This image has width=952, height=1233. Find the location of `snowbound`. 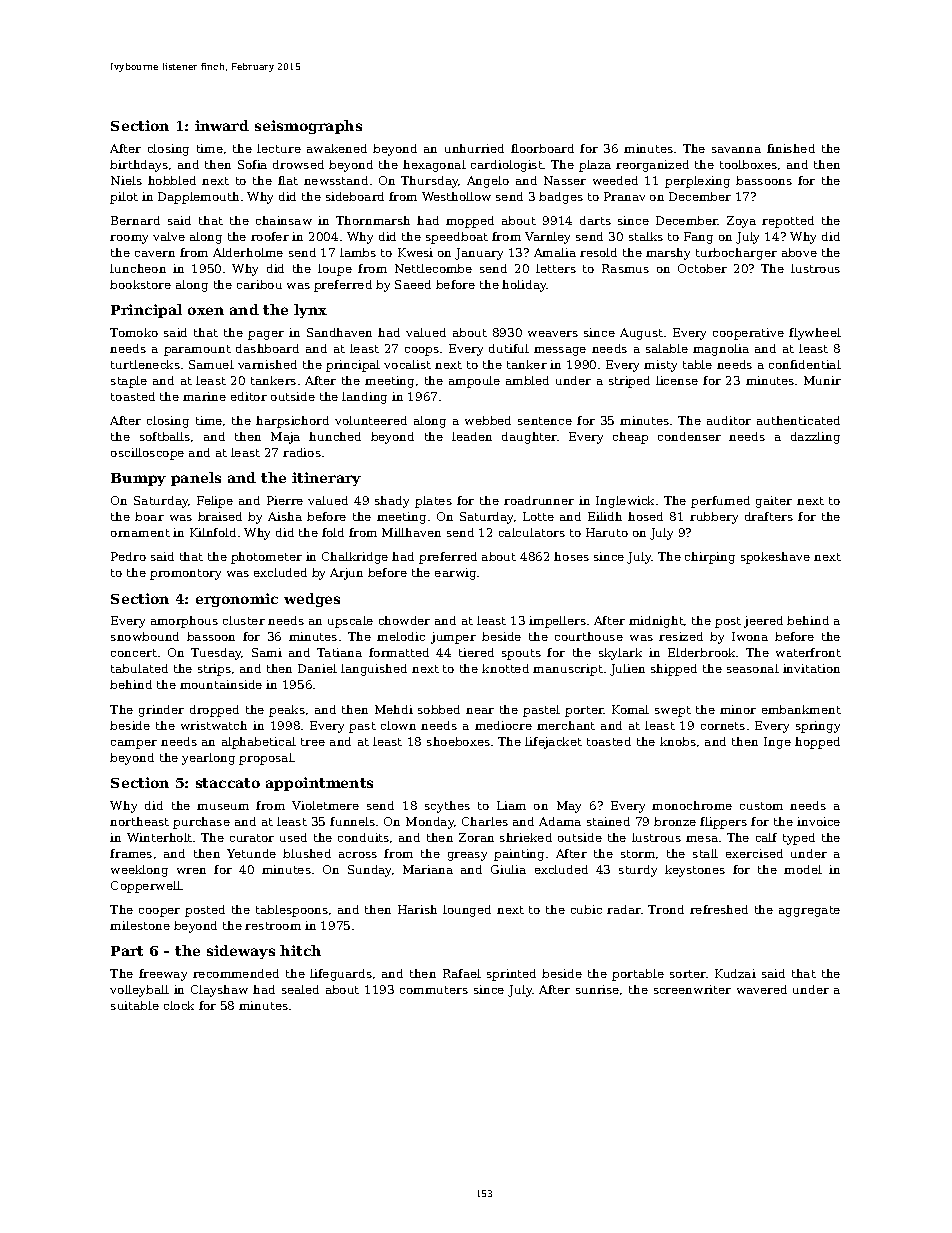

snowbound is located at coordinates (145, 636).
